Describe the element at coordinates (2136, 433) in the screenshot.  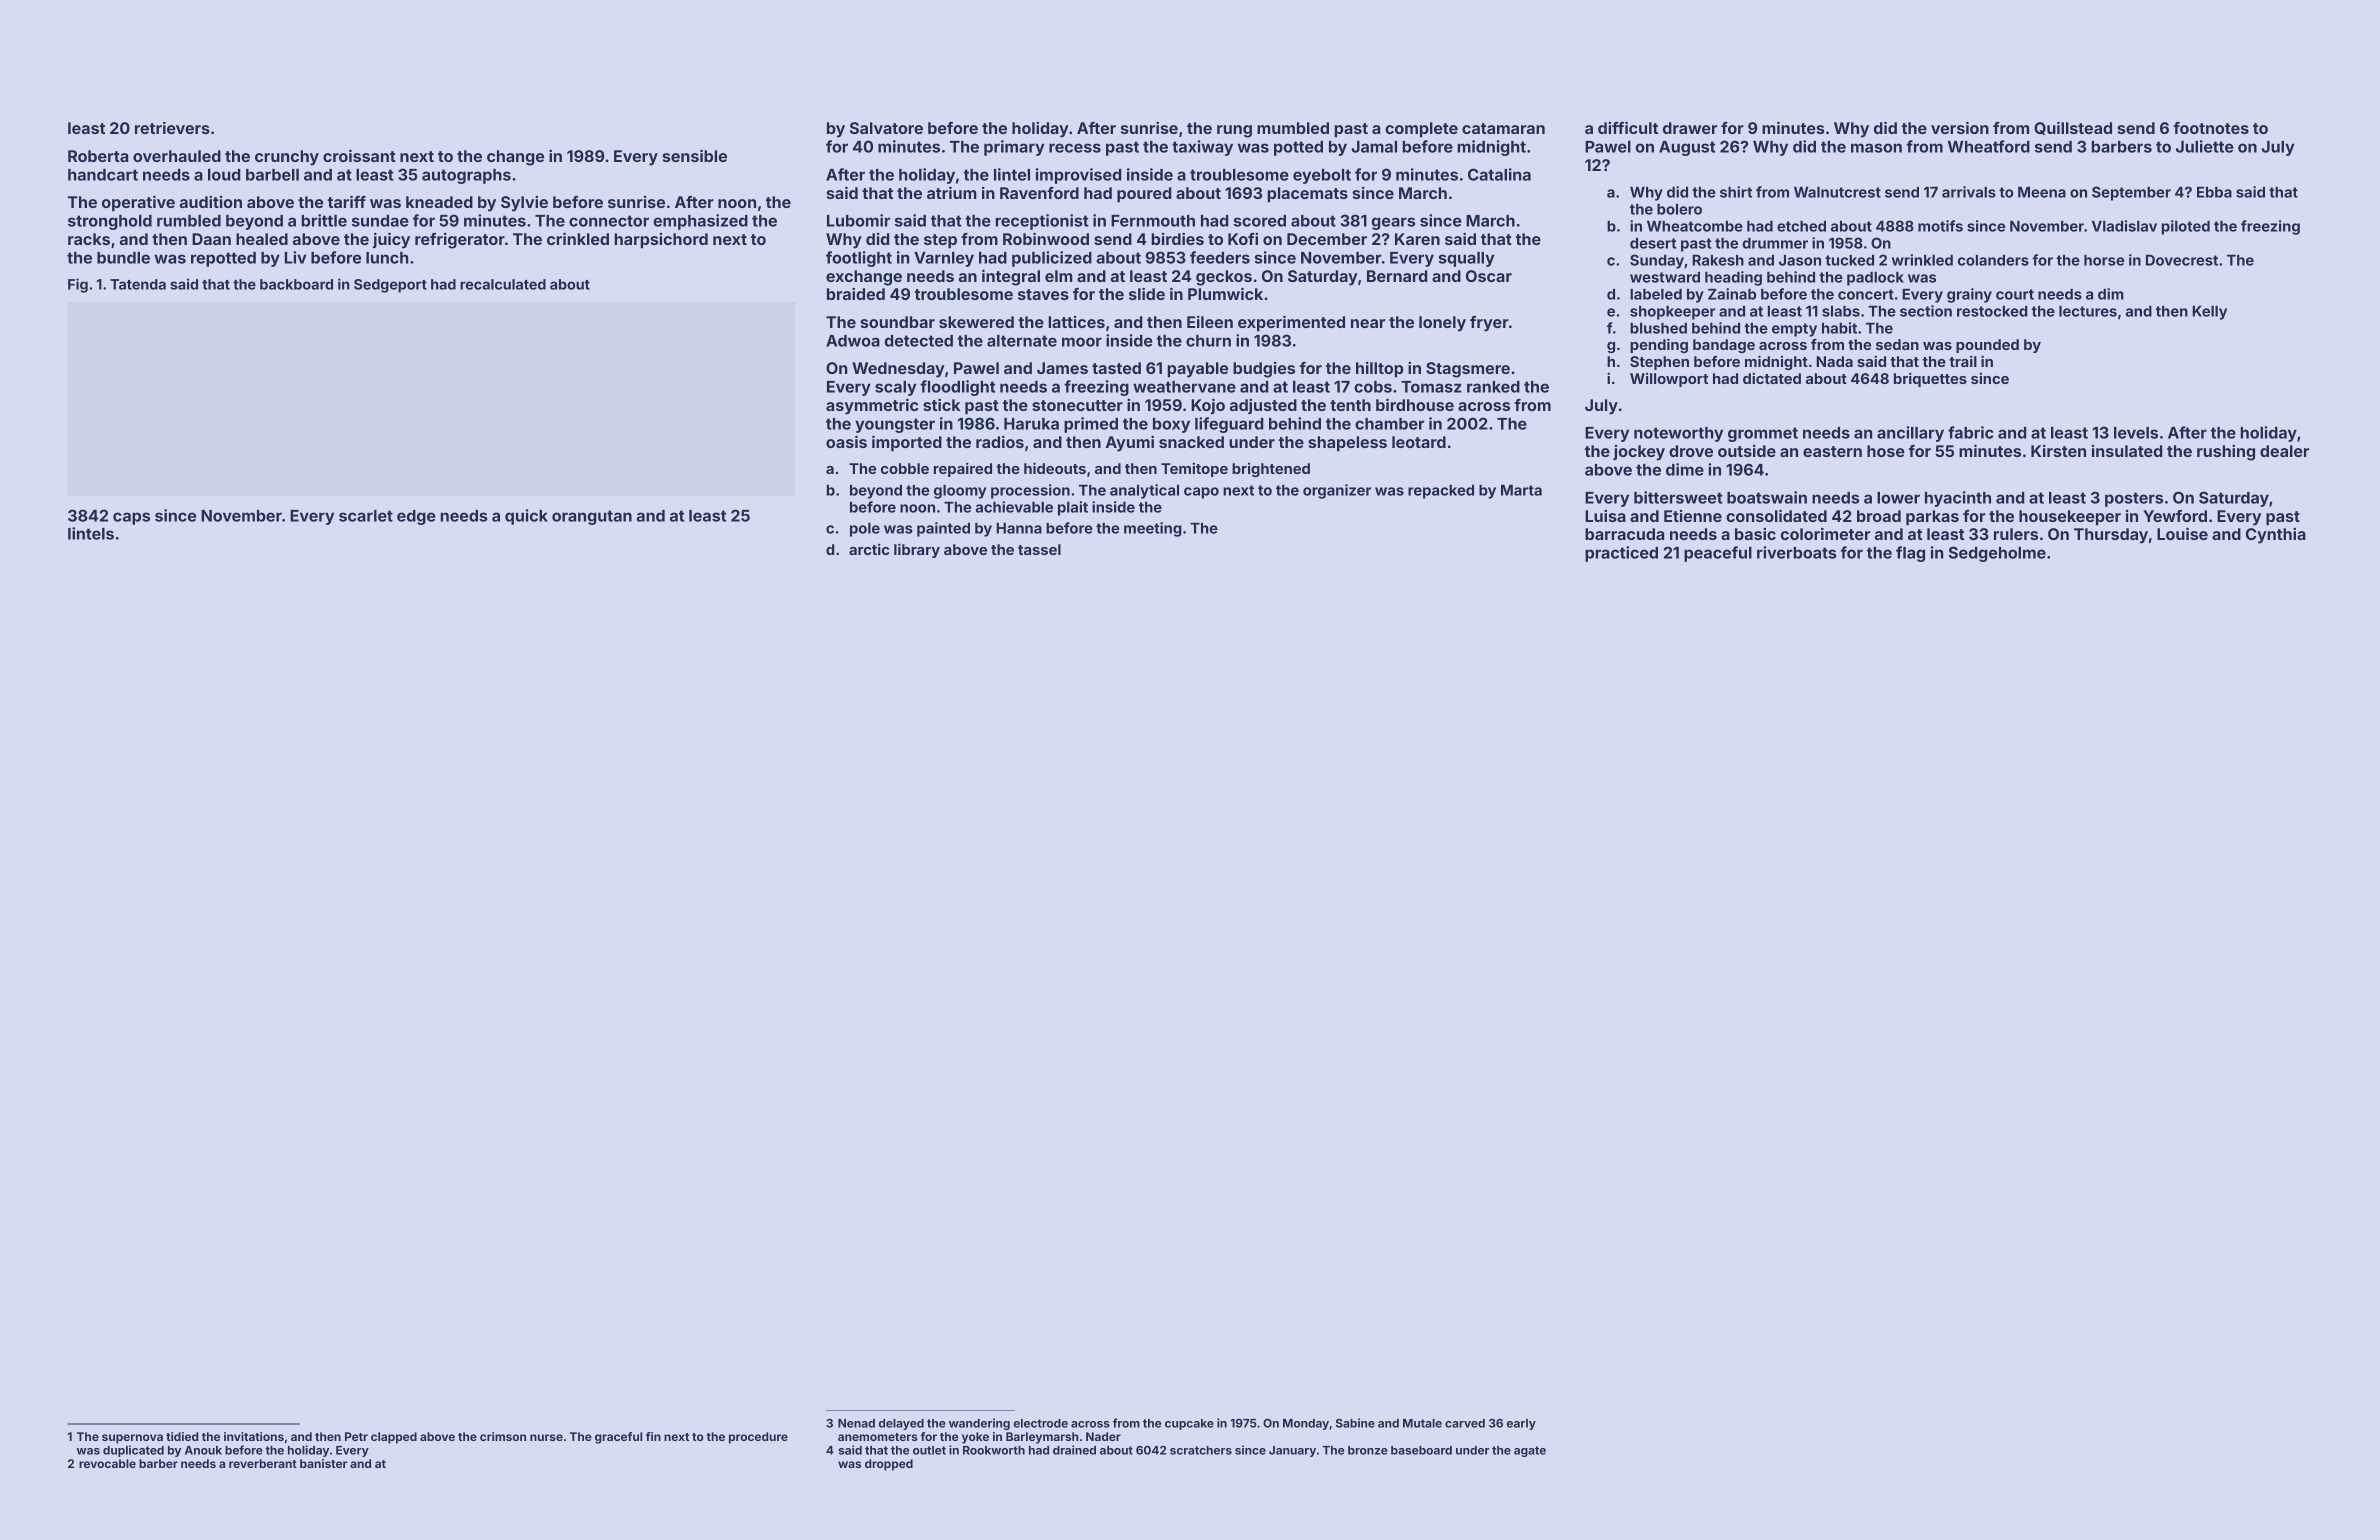
I see `levels` at that location.
